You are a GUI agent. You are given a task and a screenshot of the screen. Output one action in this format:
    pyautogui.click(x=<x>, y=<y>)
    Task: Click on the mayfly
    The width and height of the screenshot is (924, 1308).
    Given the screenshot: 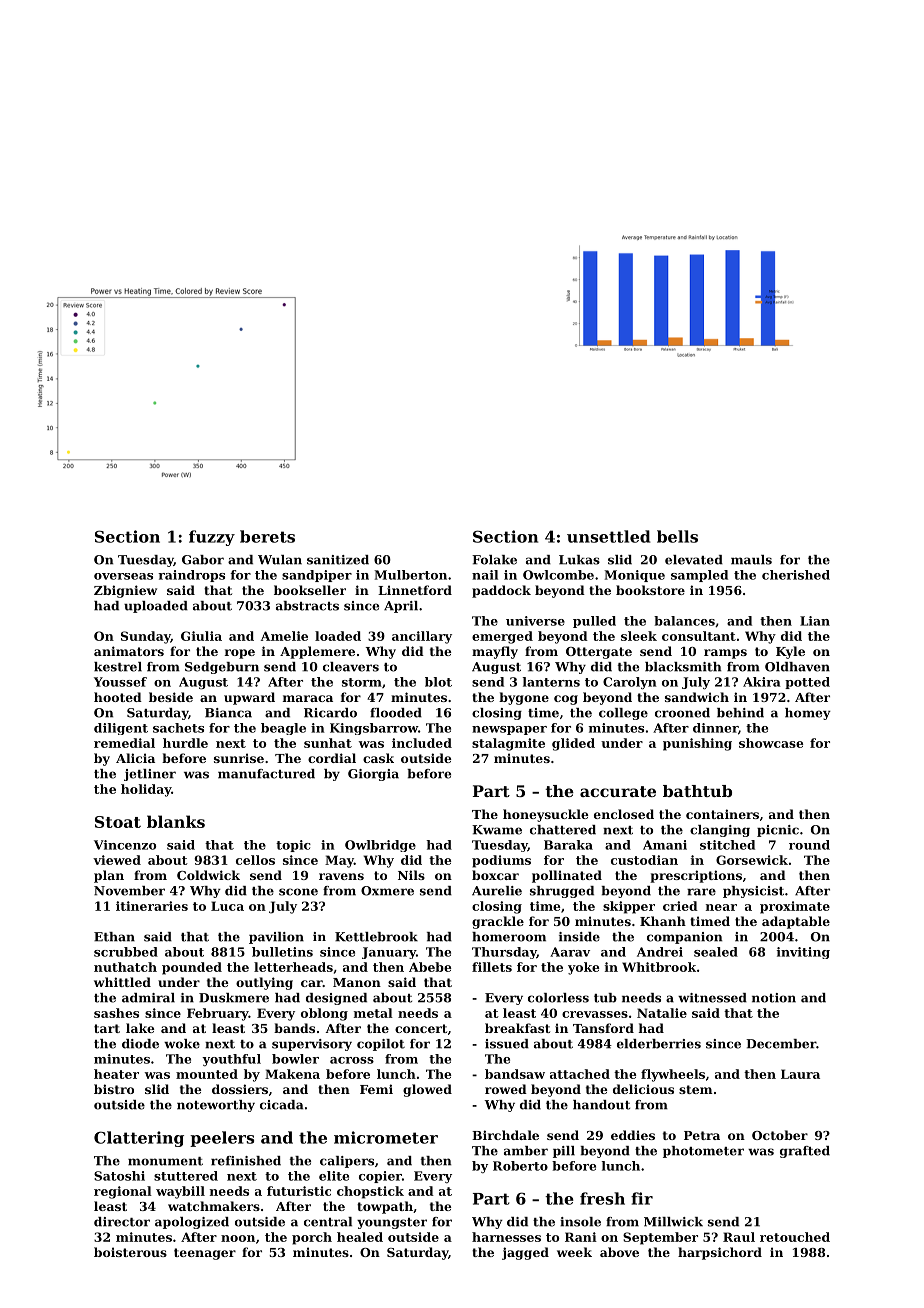 What is the action you would take?
    pyautogui.click(x=495, y=652)
